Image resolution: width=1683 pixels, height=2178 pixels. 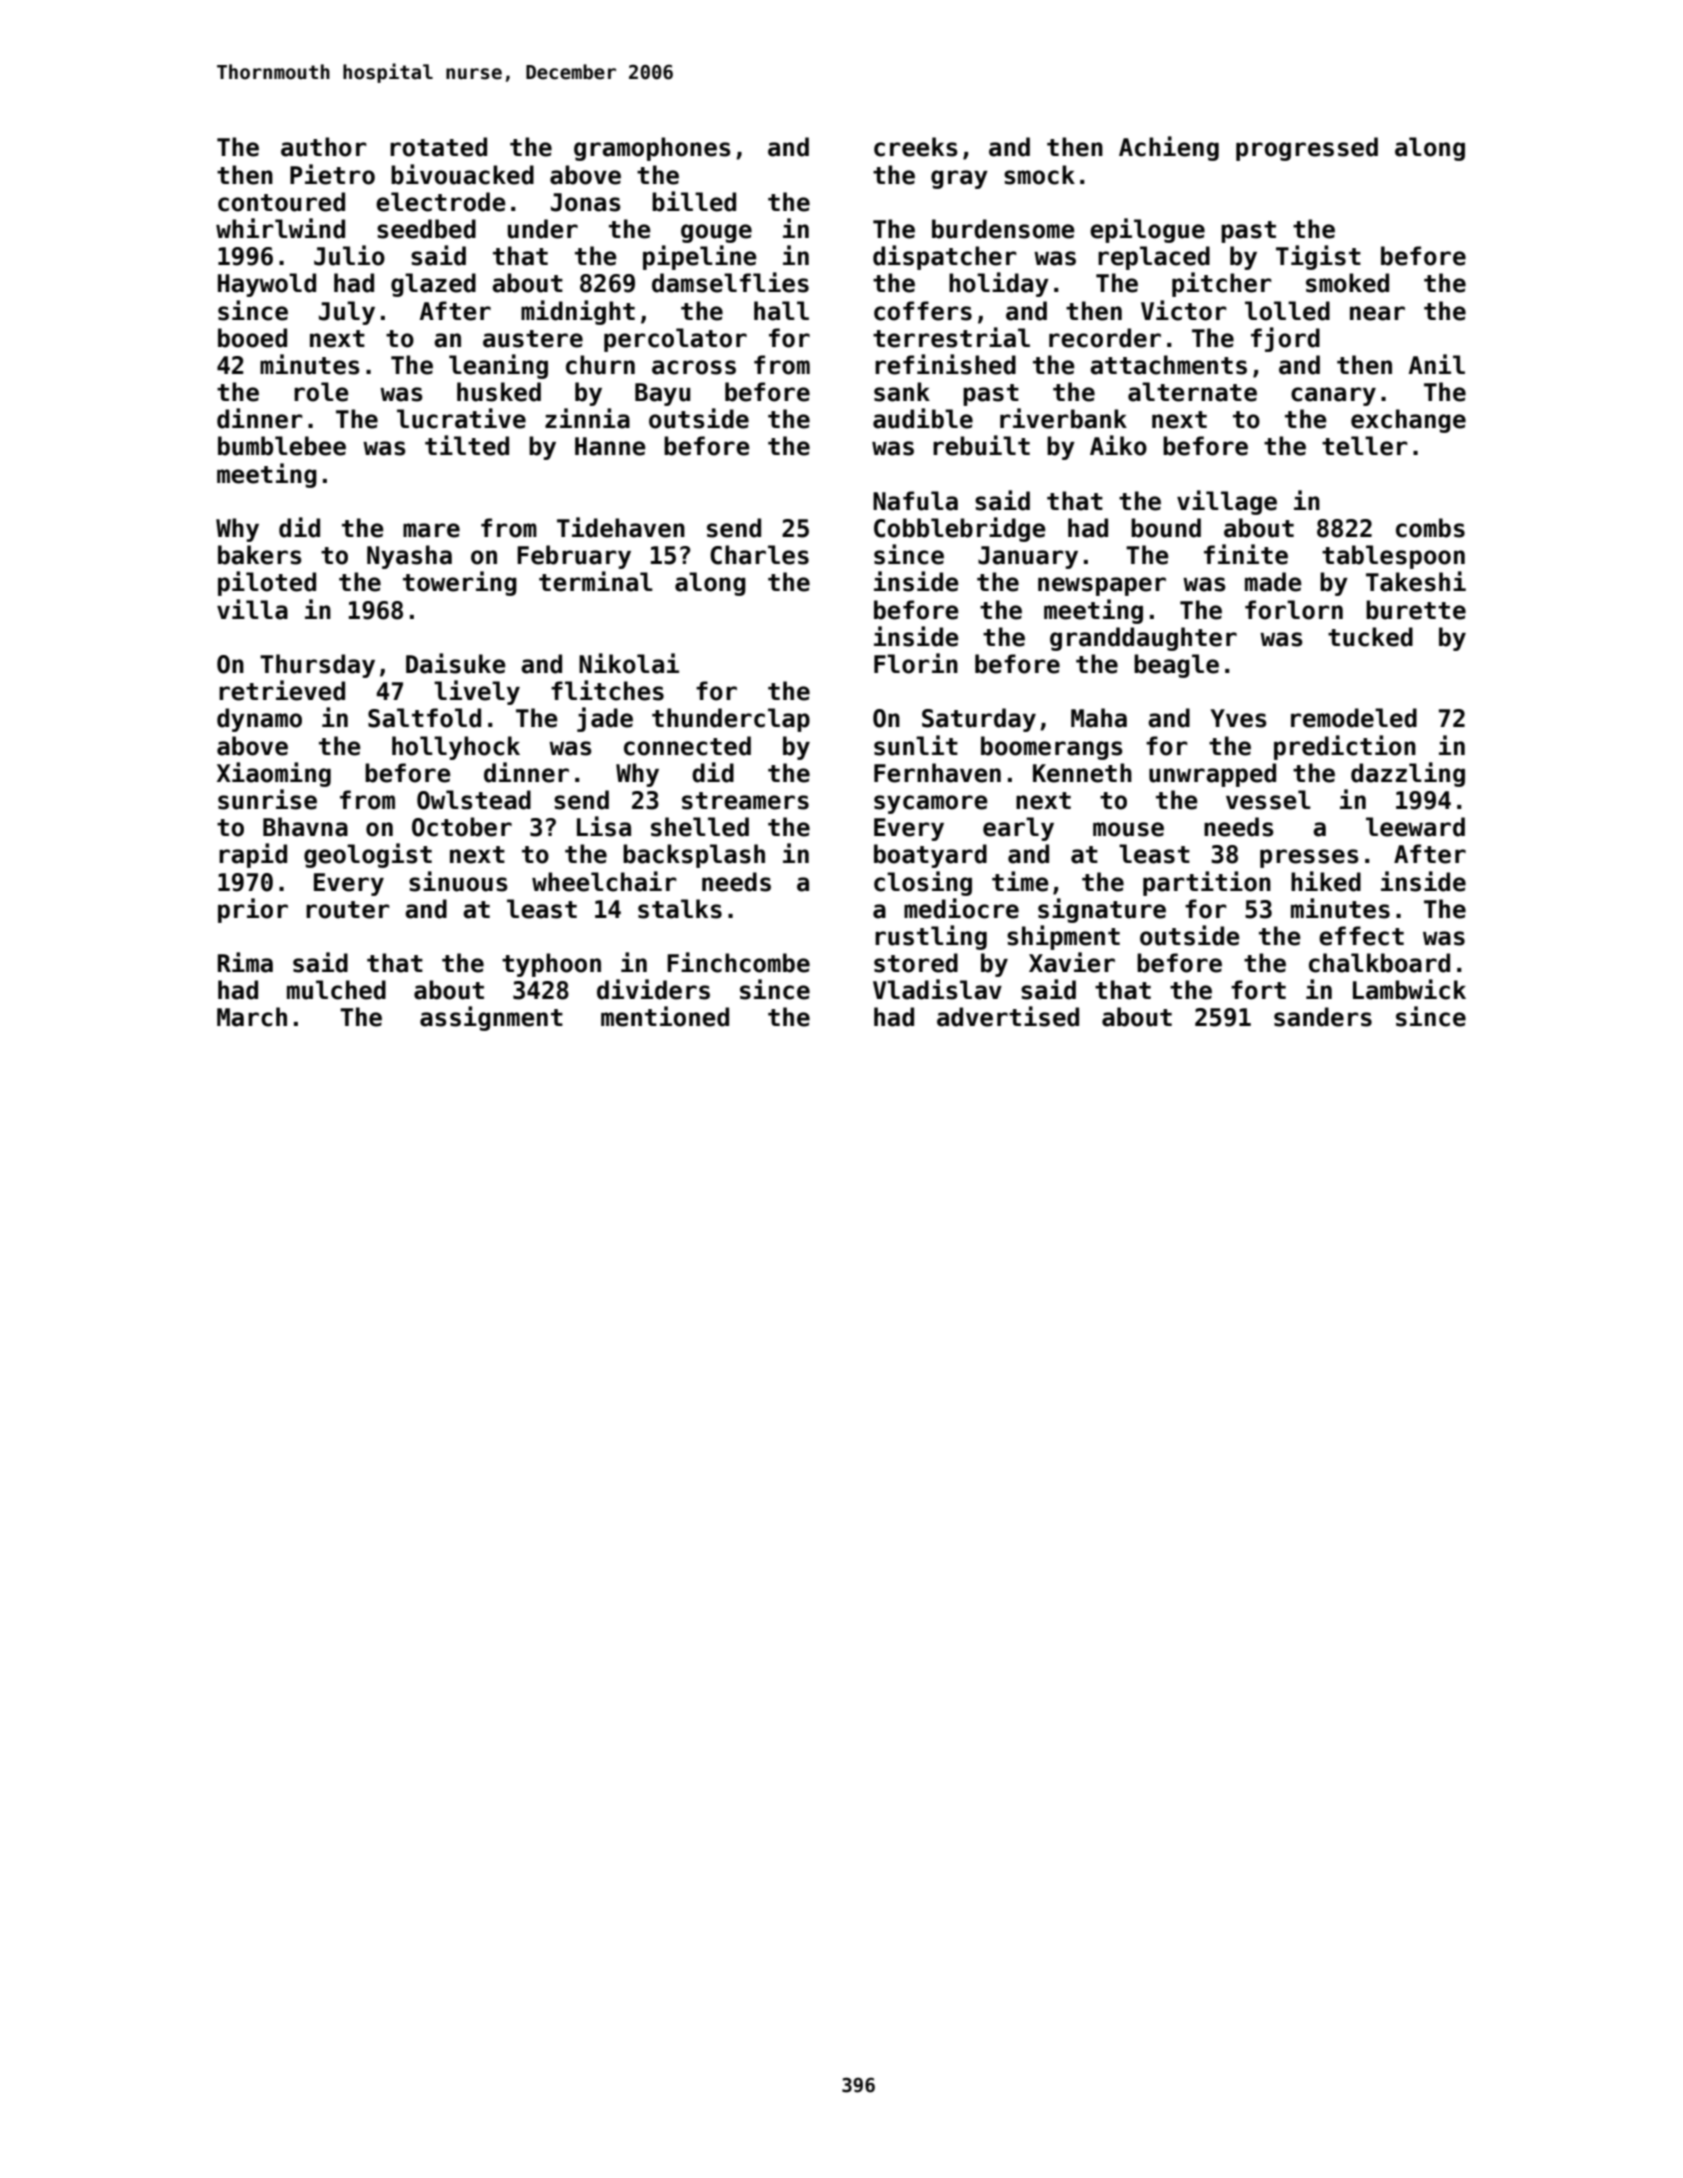 I want to click on billed, so click(x=694, y=201).
